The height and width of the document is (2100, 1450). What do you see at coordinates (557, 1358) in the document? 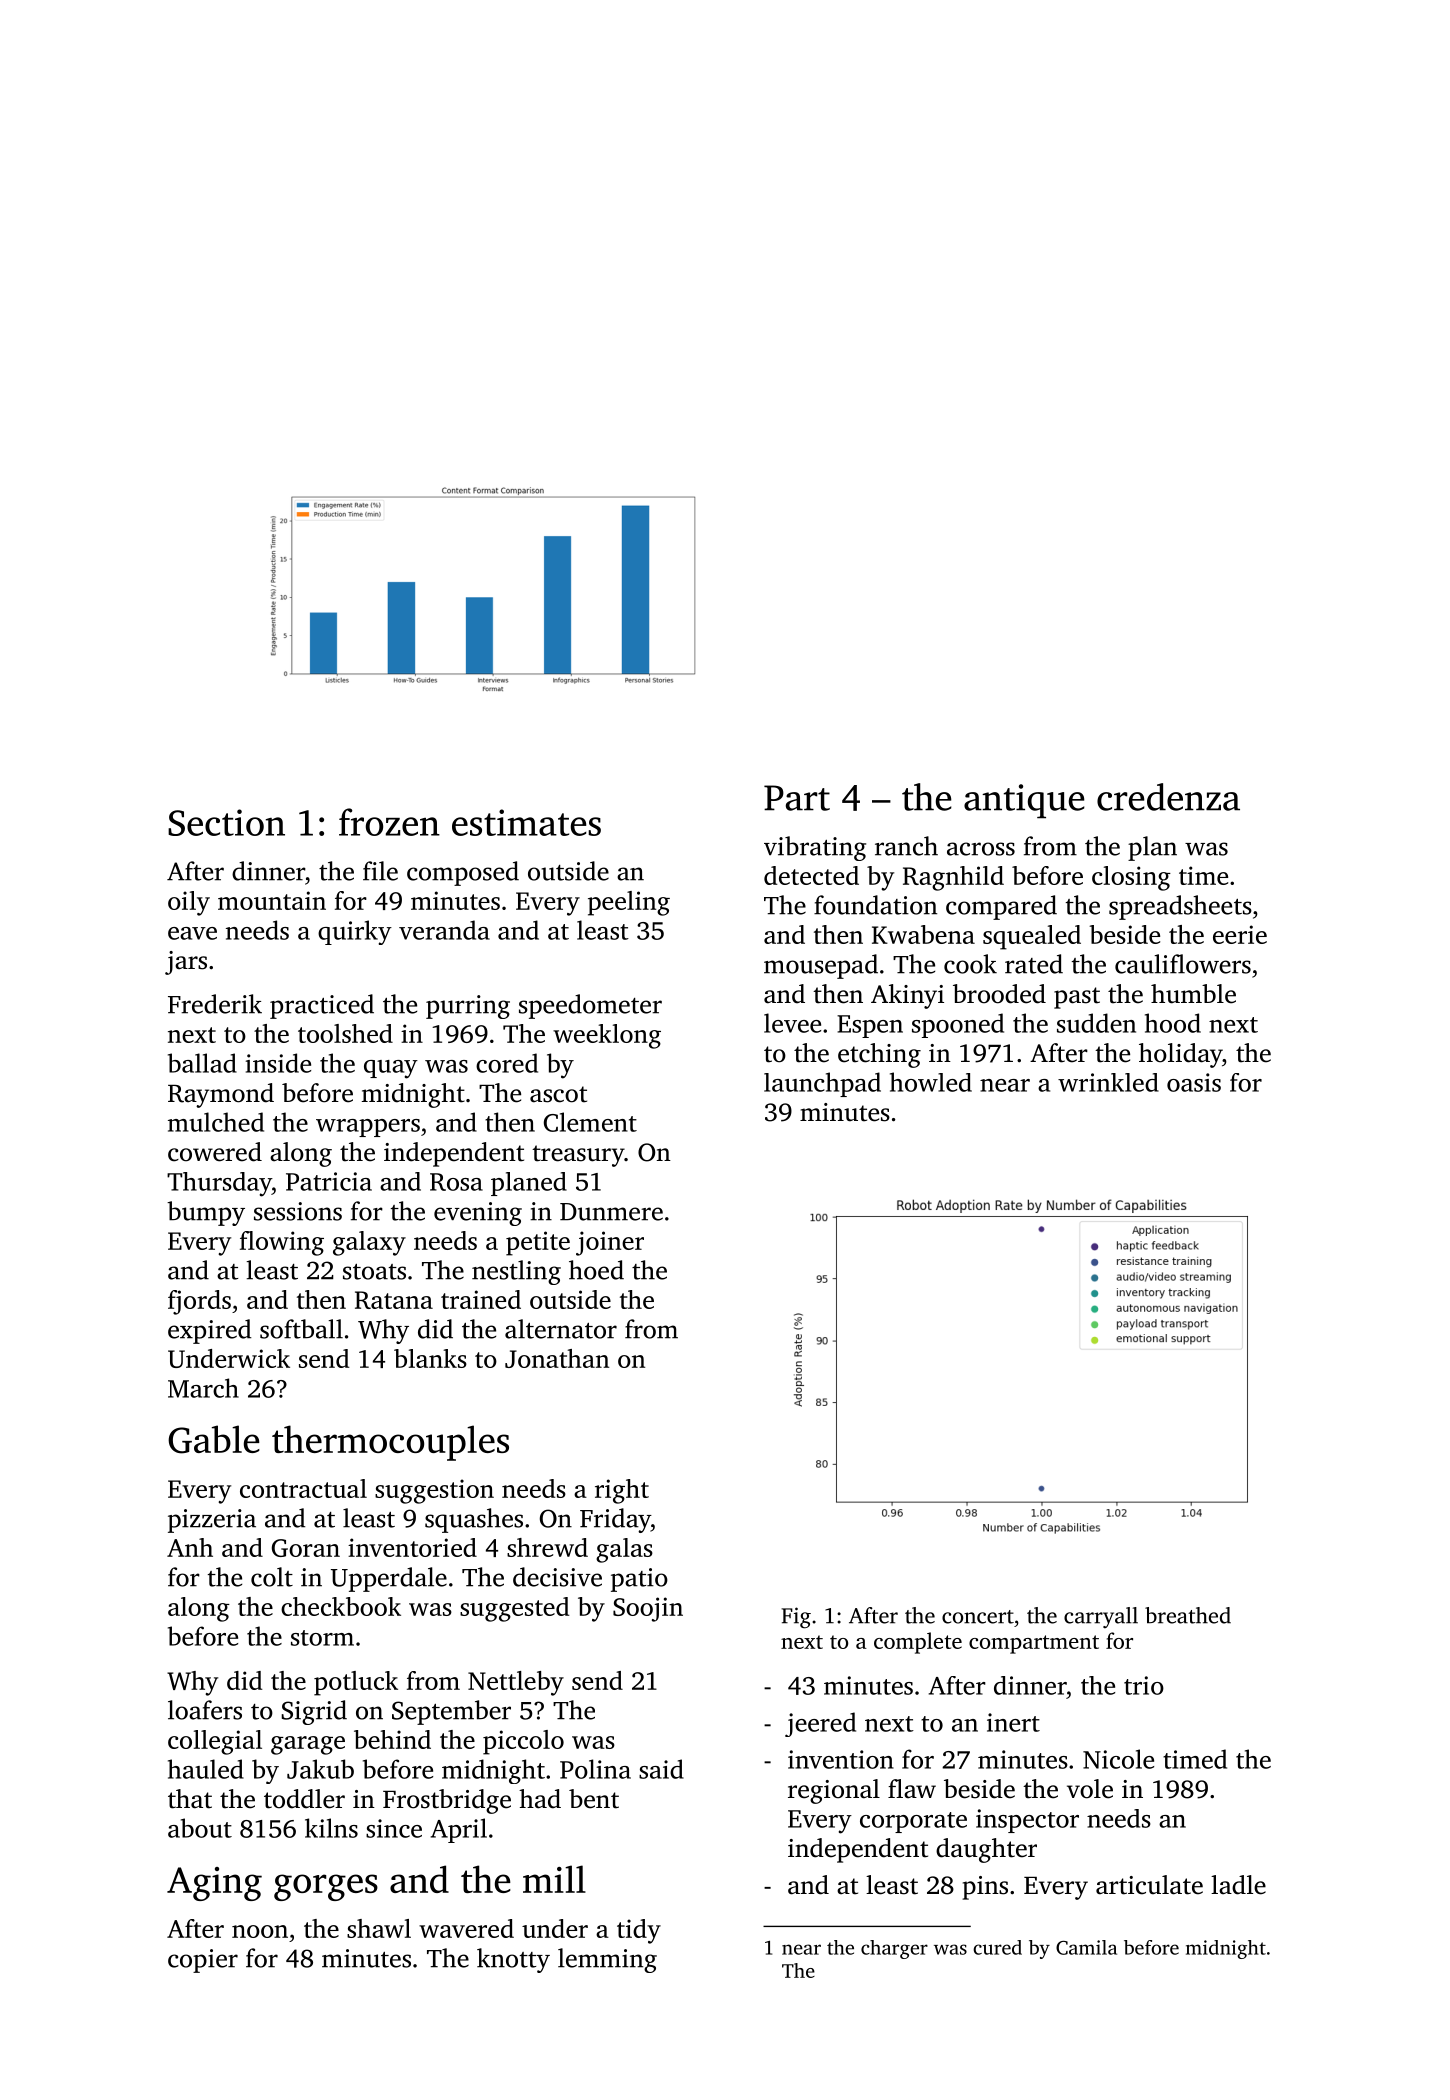
I see `Jonathan` at bounding box center [557, 1358].
